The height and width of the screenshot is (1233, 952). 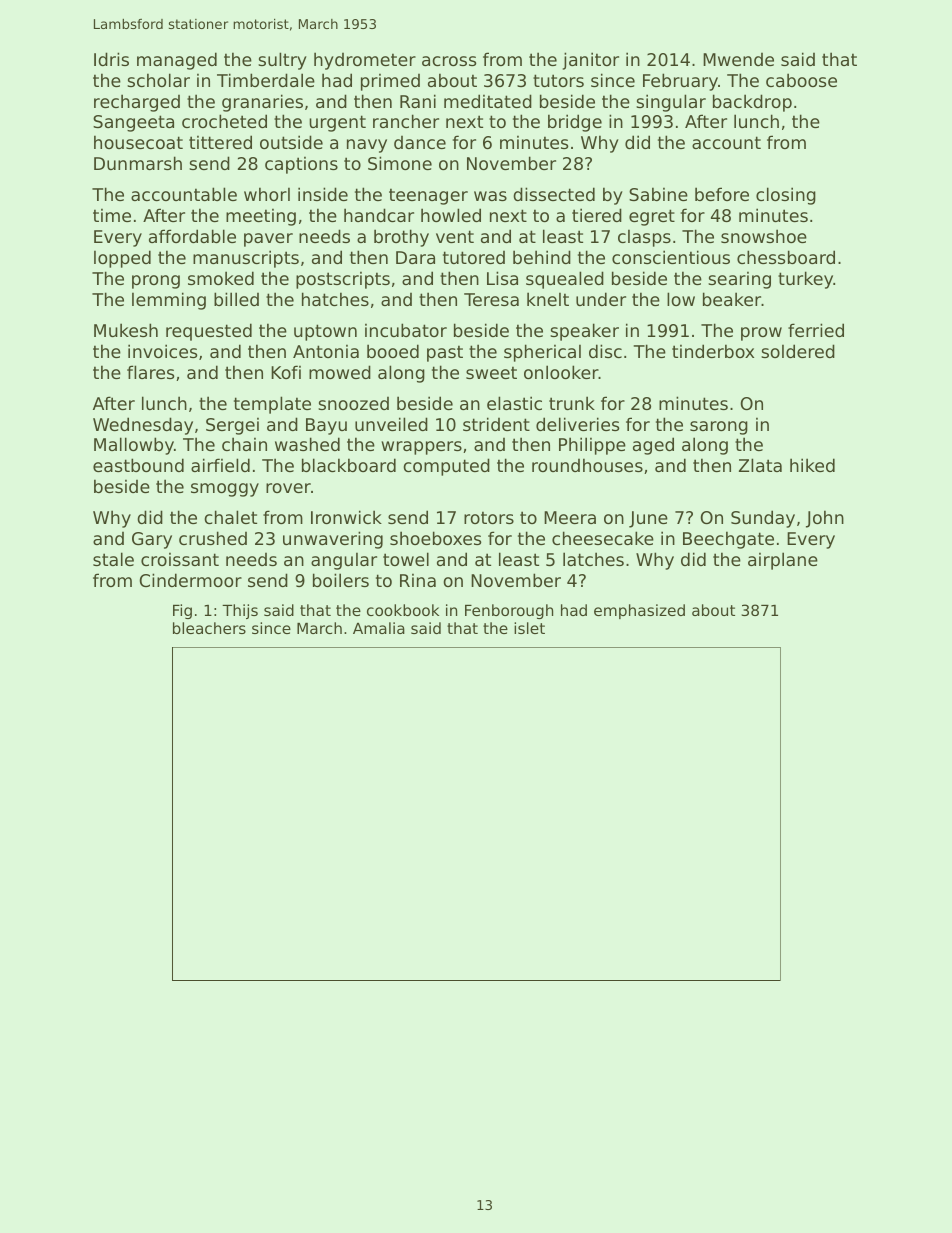 What do you see at coordinates (671, 257) in the screenshot?
I see `conscientious` at bounding box center [671, 257].
